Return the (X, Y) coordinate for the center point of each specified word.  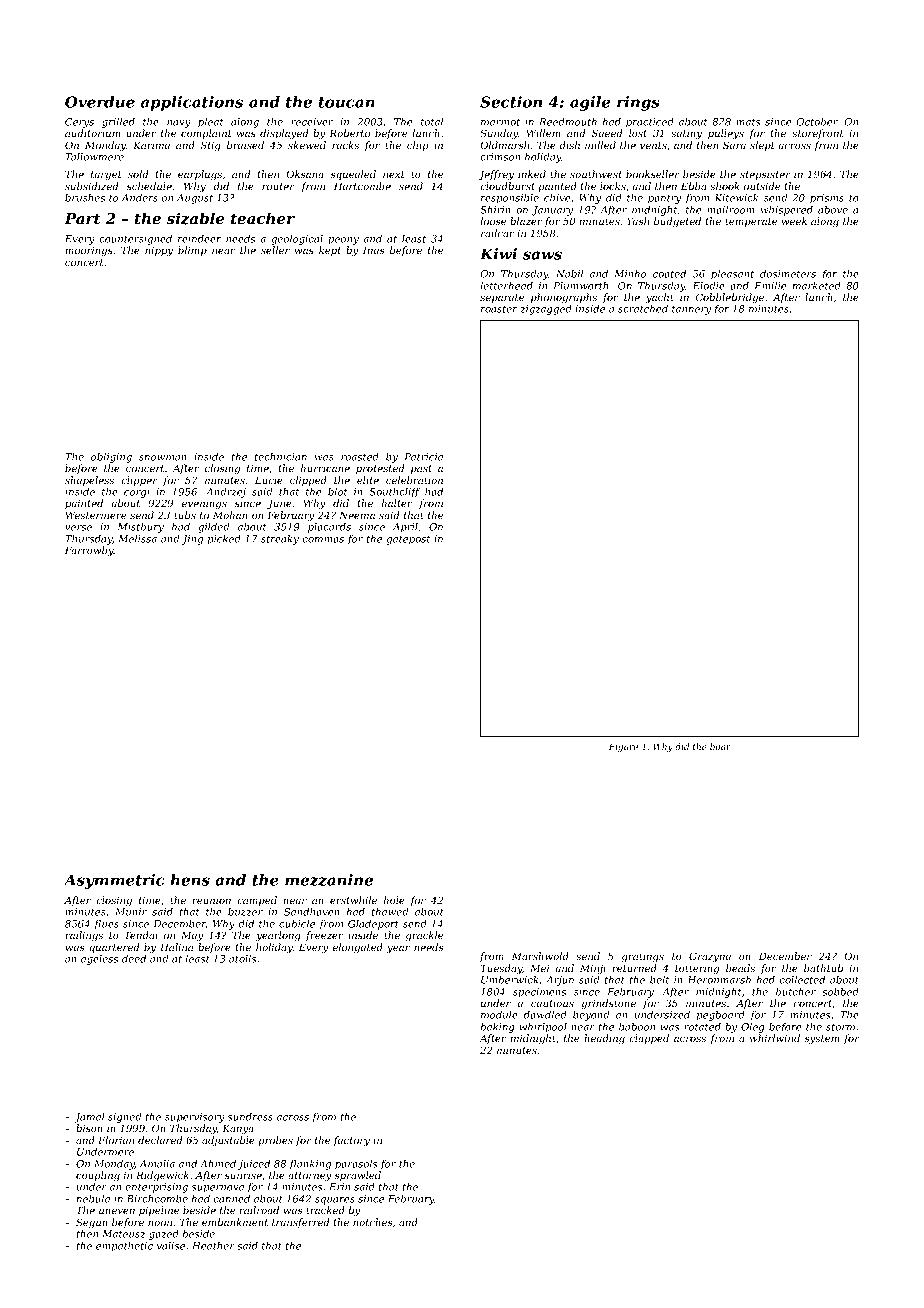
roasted (360, 457)
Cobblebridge (730, 298)
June (279, 504)
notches (373, 1222)
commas (323, 540)
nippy (159, 251)
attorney (310, 1176)
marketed (817, 286)
